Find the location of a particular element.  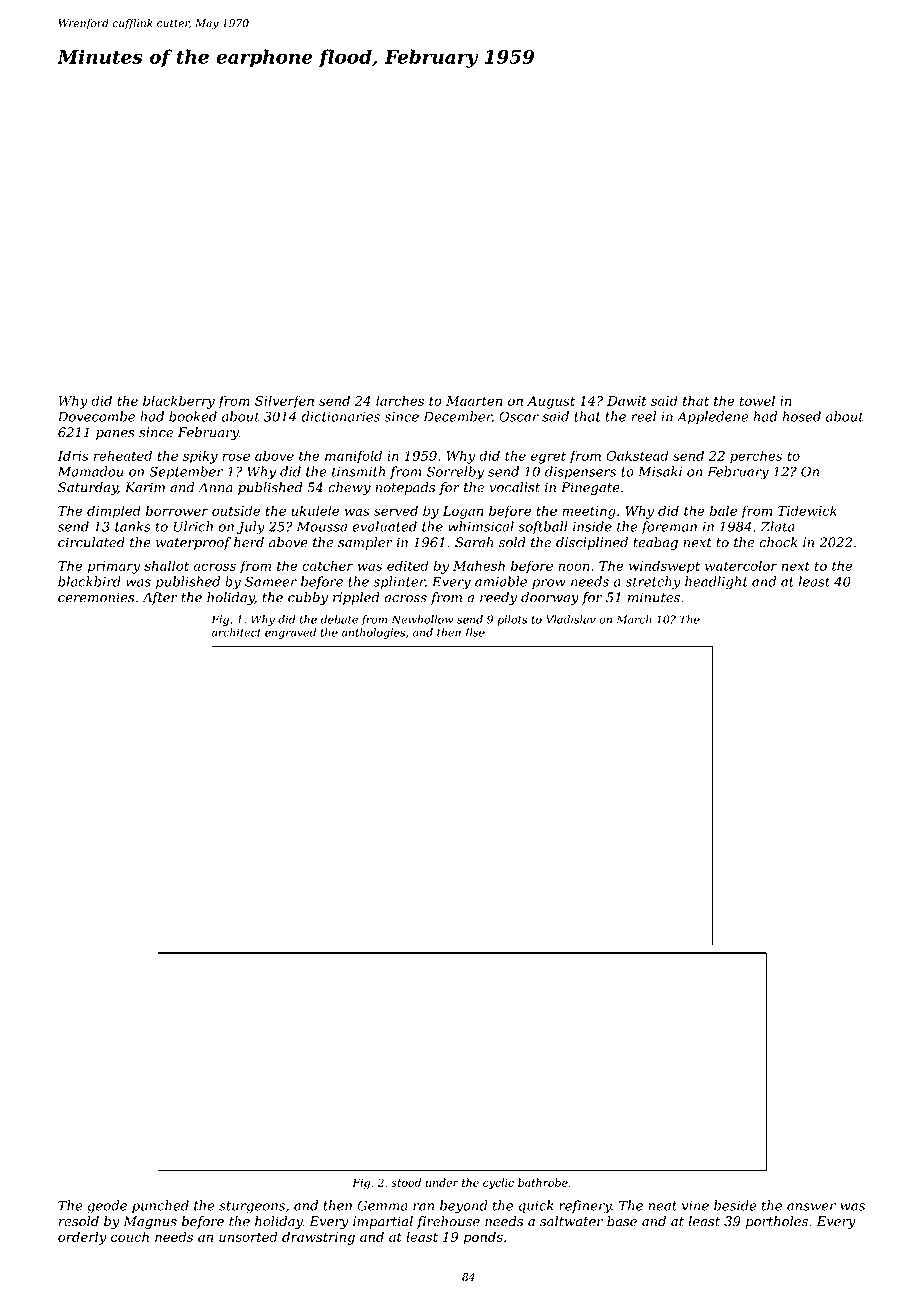

hosed is located at coordinates (801, 416).
